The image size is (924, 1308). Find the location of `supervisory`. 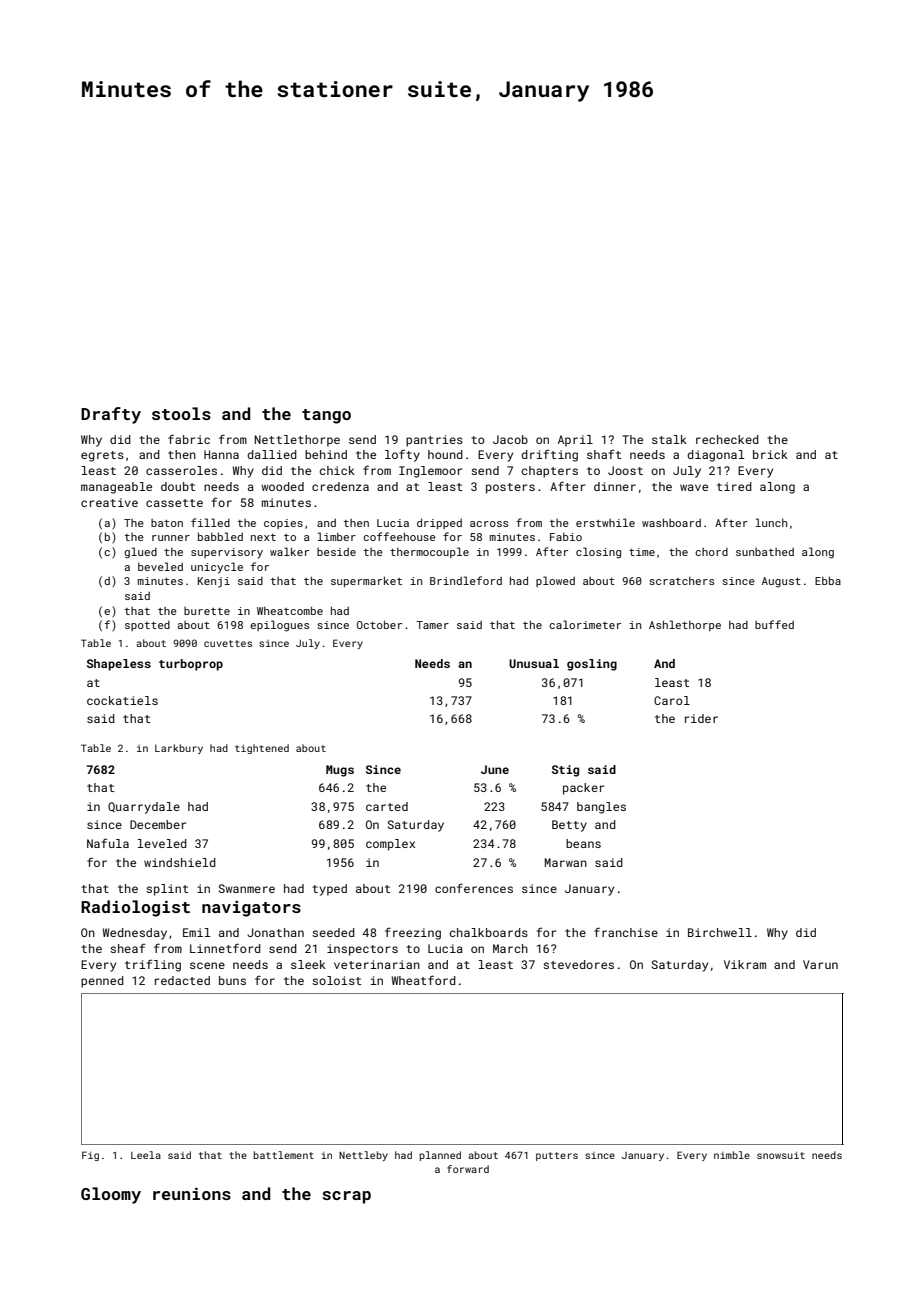

supervisory is located at coordinates (227, 553).
